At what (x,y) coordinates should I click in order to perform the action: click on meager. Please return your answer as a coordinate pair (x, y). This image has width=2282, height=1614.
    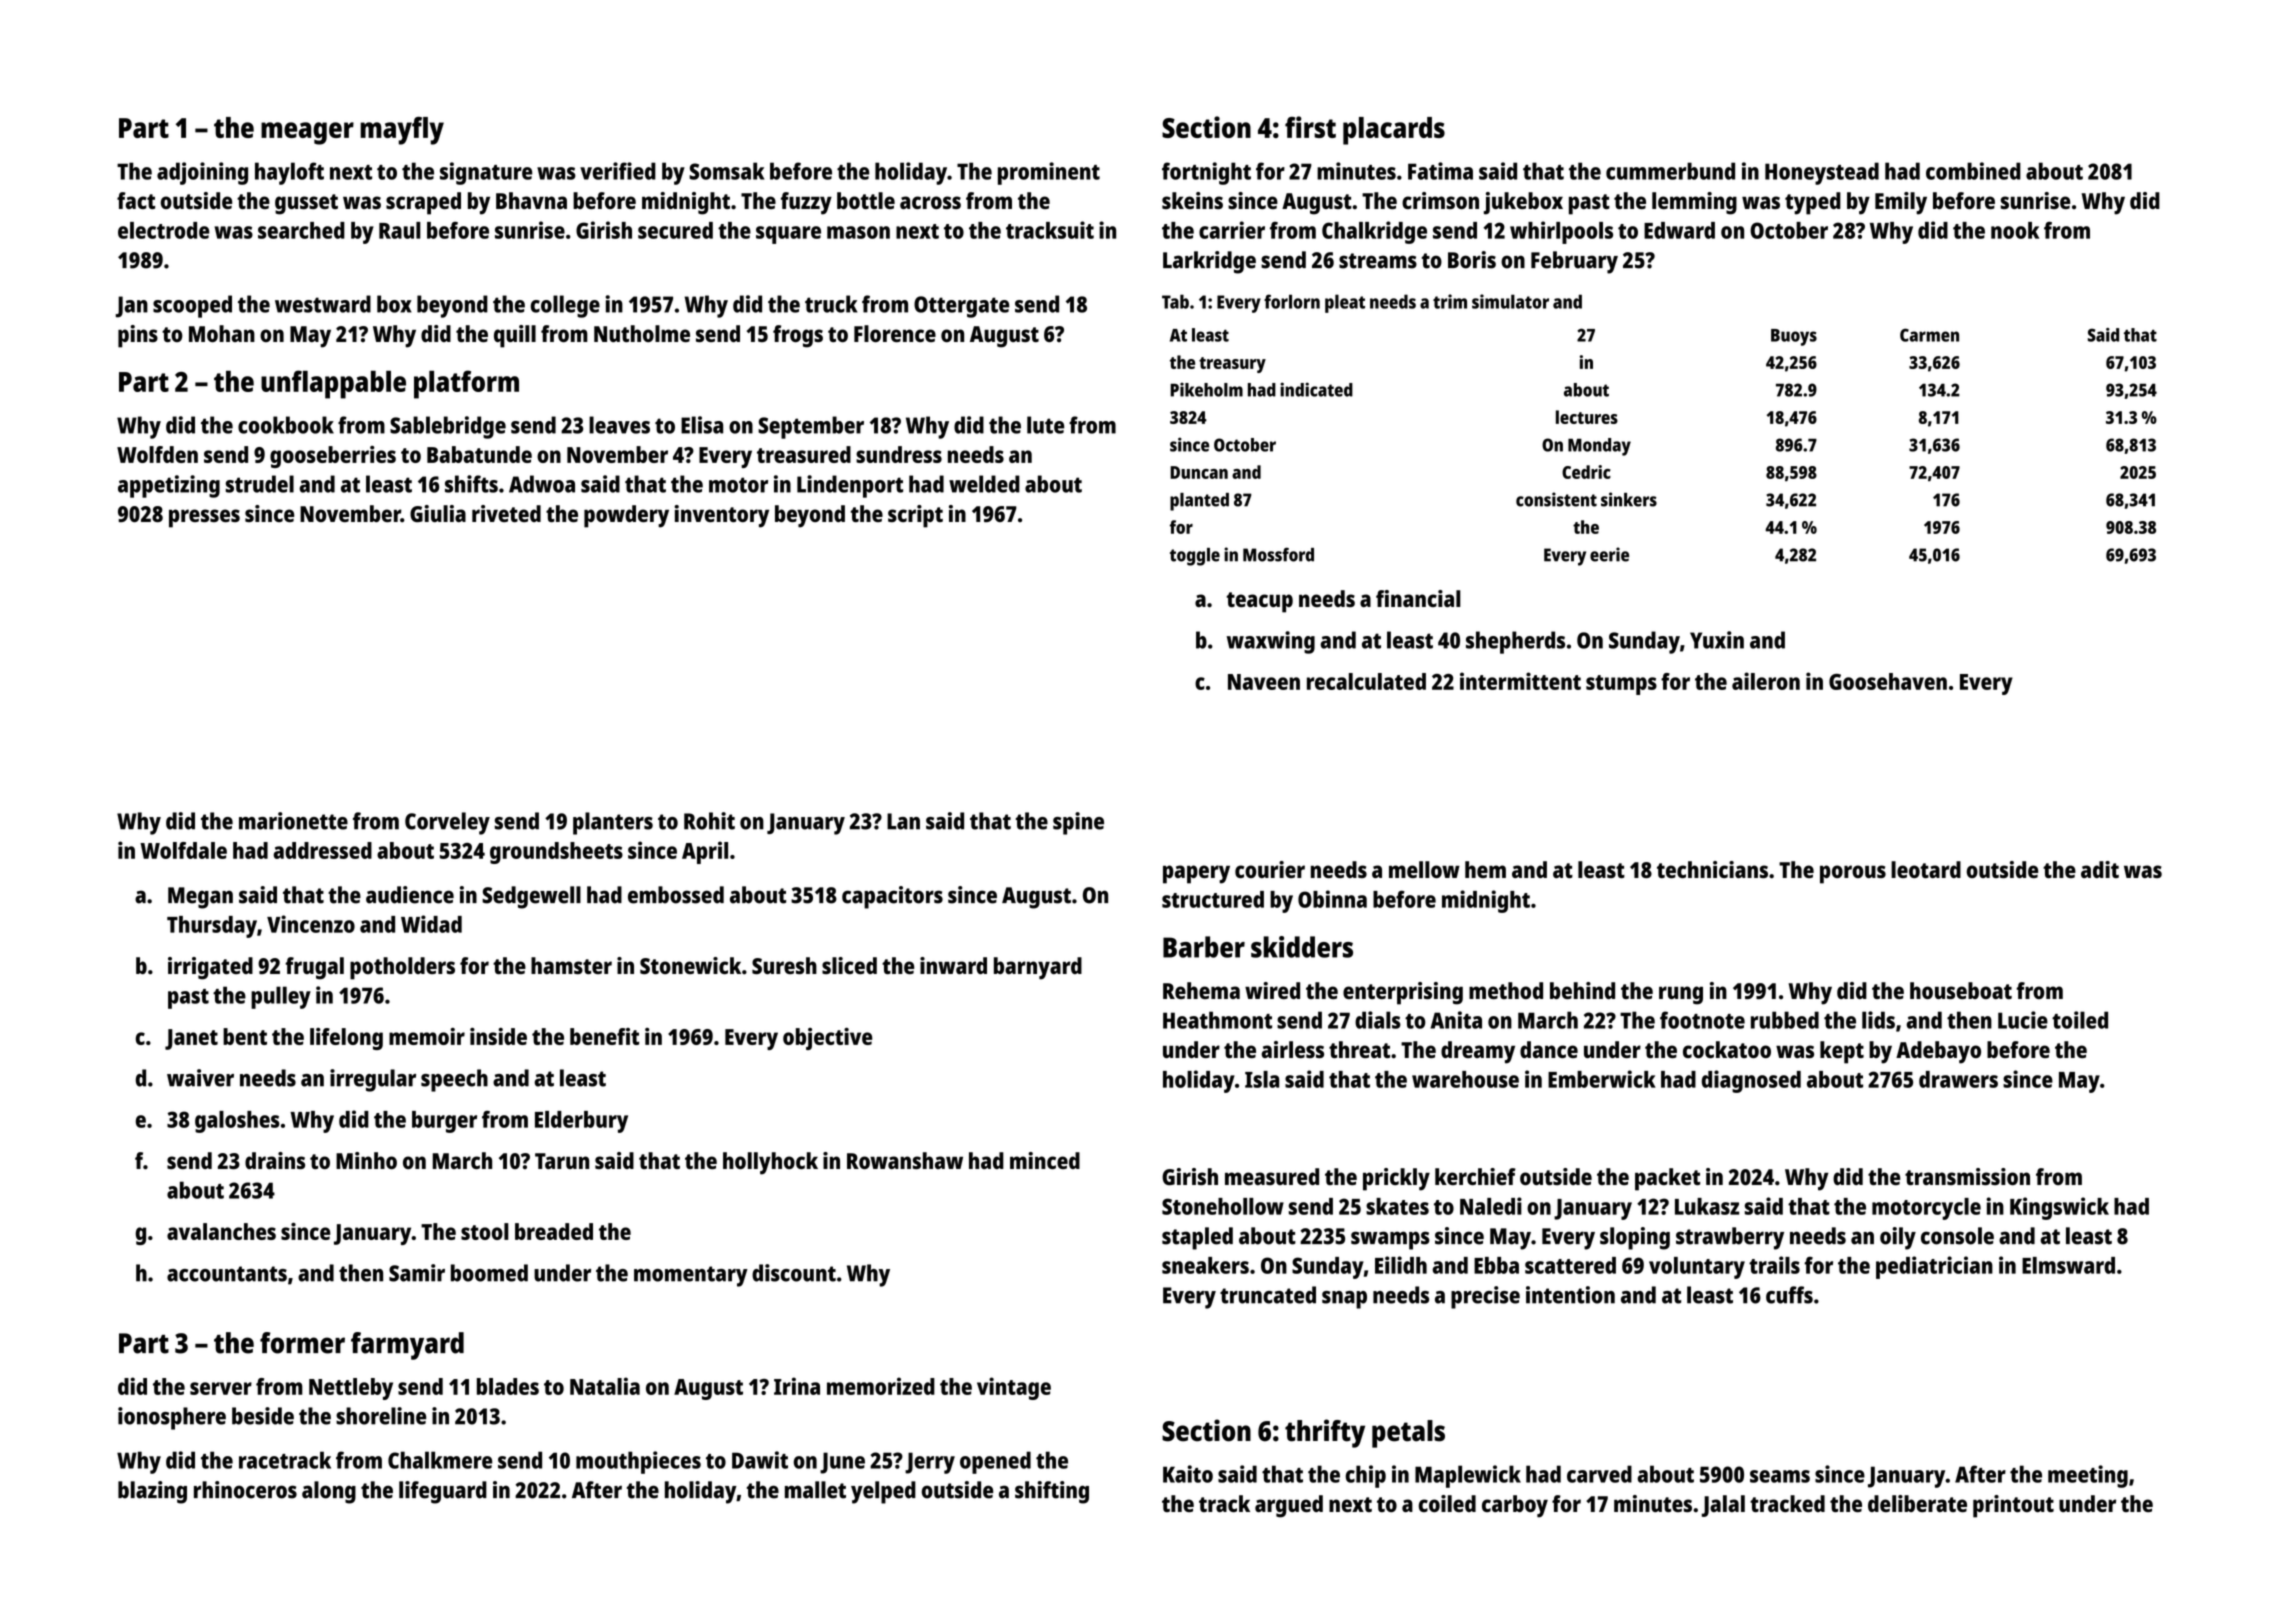
    Looking at the image, I should click on (307, 133).
